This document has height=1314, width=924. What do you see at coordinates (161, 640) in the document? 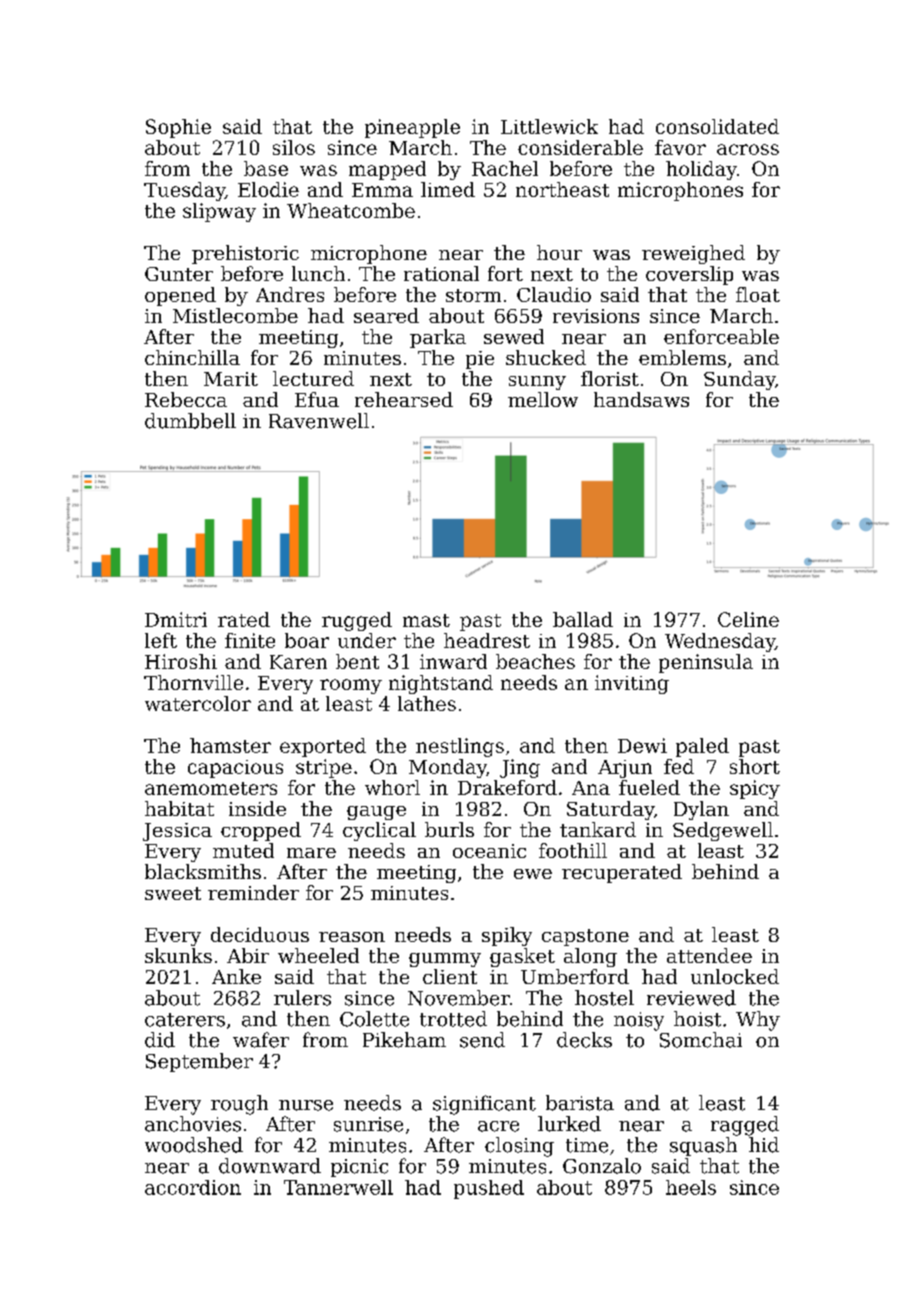
I see `left` at bounding box center [161, 640].
